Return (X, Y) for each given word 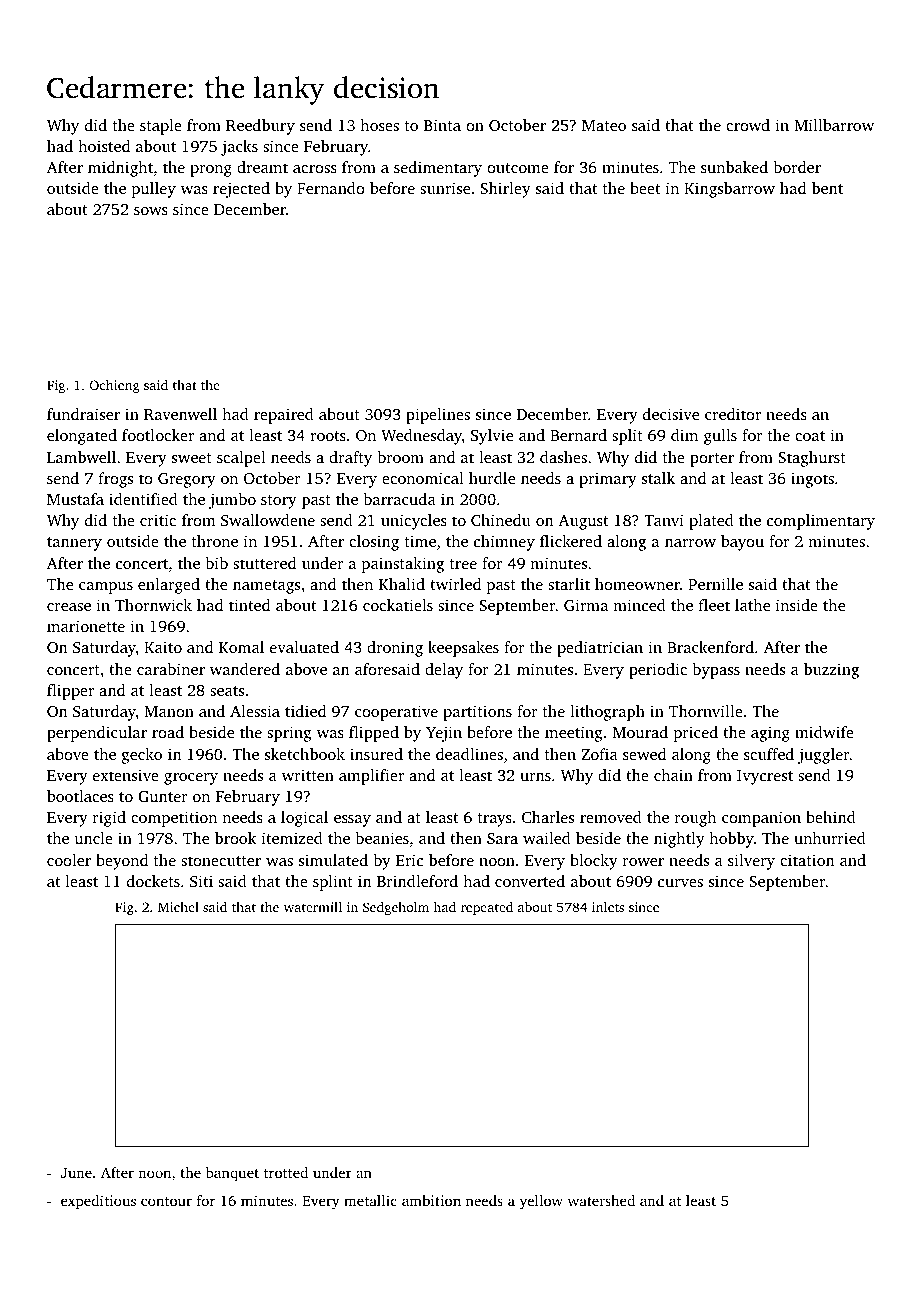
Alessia (255, 711)
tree (463, 564)
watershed (601, 1200)
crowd (748, 125)
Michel (178, 907)
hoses (379, 125)
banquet (232, 1174)
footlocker (158, 435)
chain (673, 775)
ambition (431, 1200)
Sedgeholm (396, 908)
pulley (154, 190)
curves (680, 883)
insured (376, 754)
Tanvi (664, 520)
